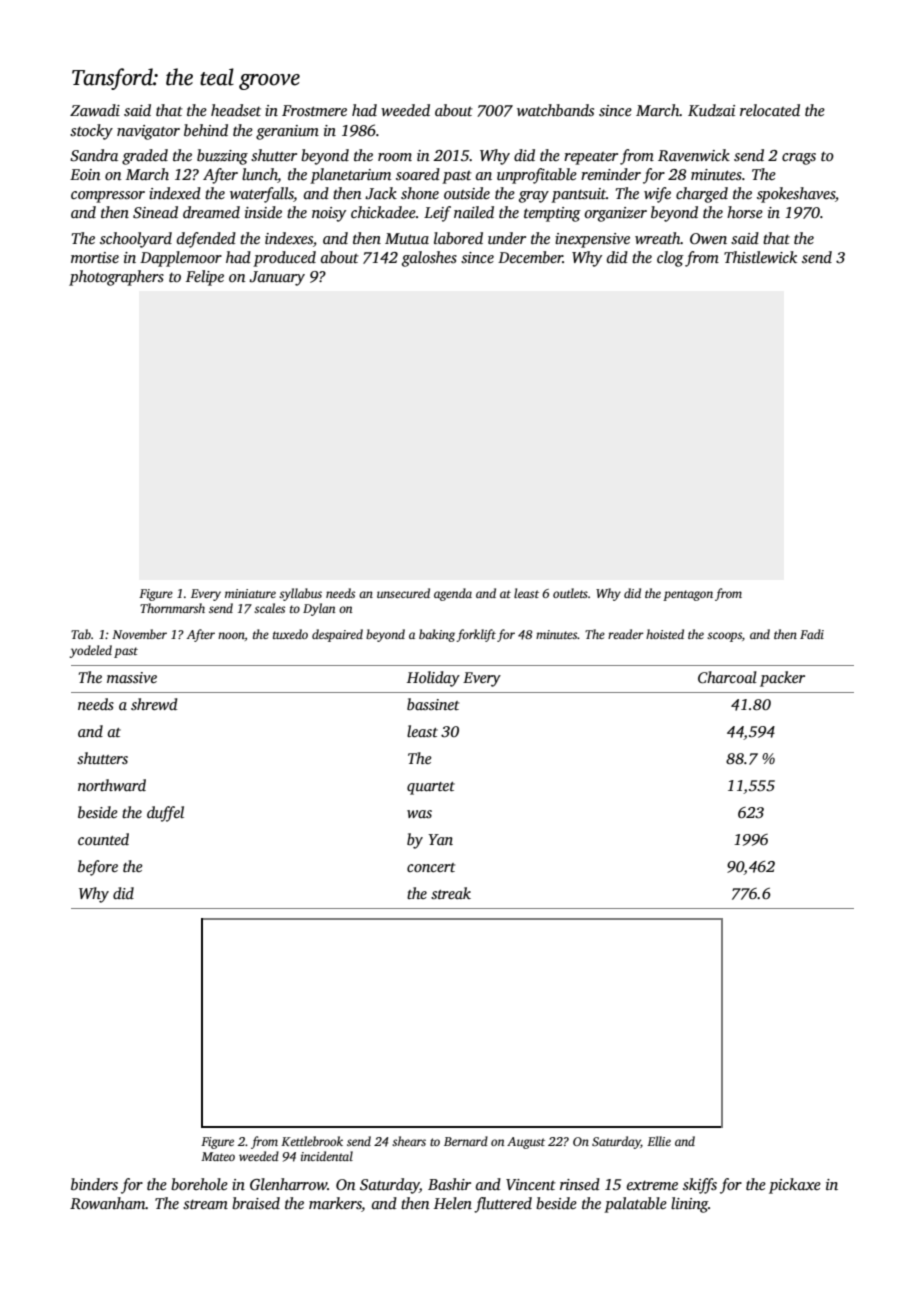 This screenshot has width=924, height=1308. Describe the element at coordinates (433, 704) in the screenshot. I see `bassinet` at that location.
